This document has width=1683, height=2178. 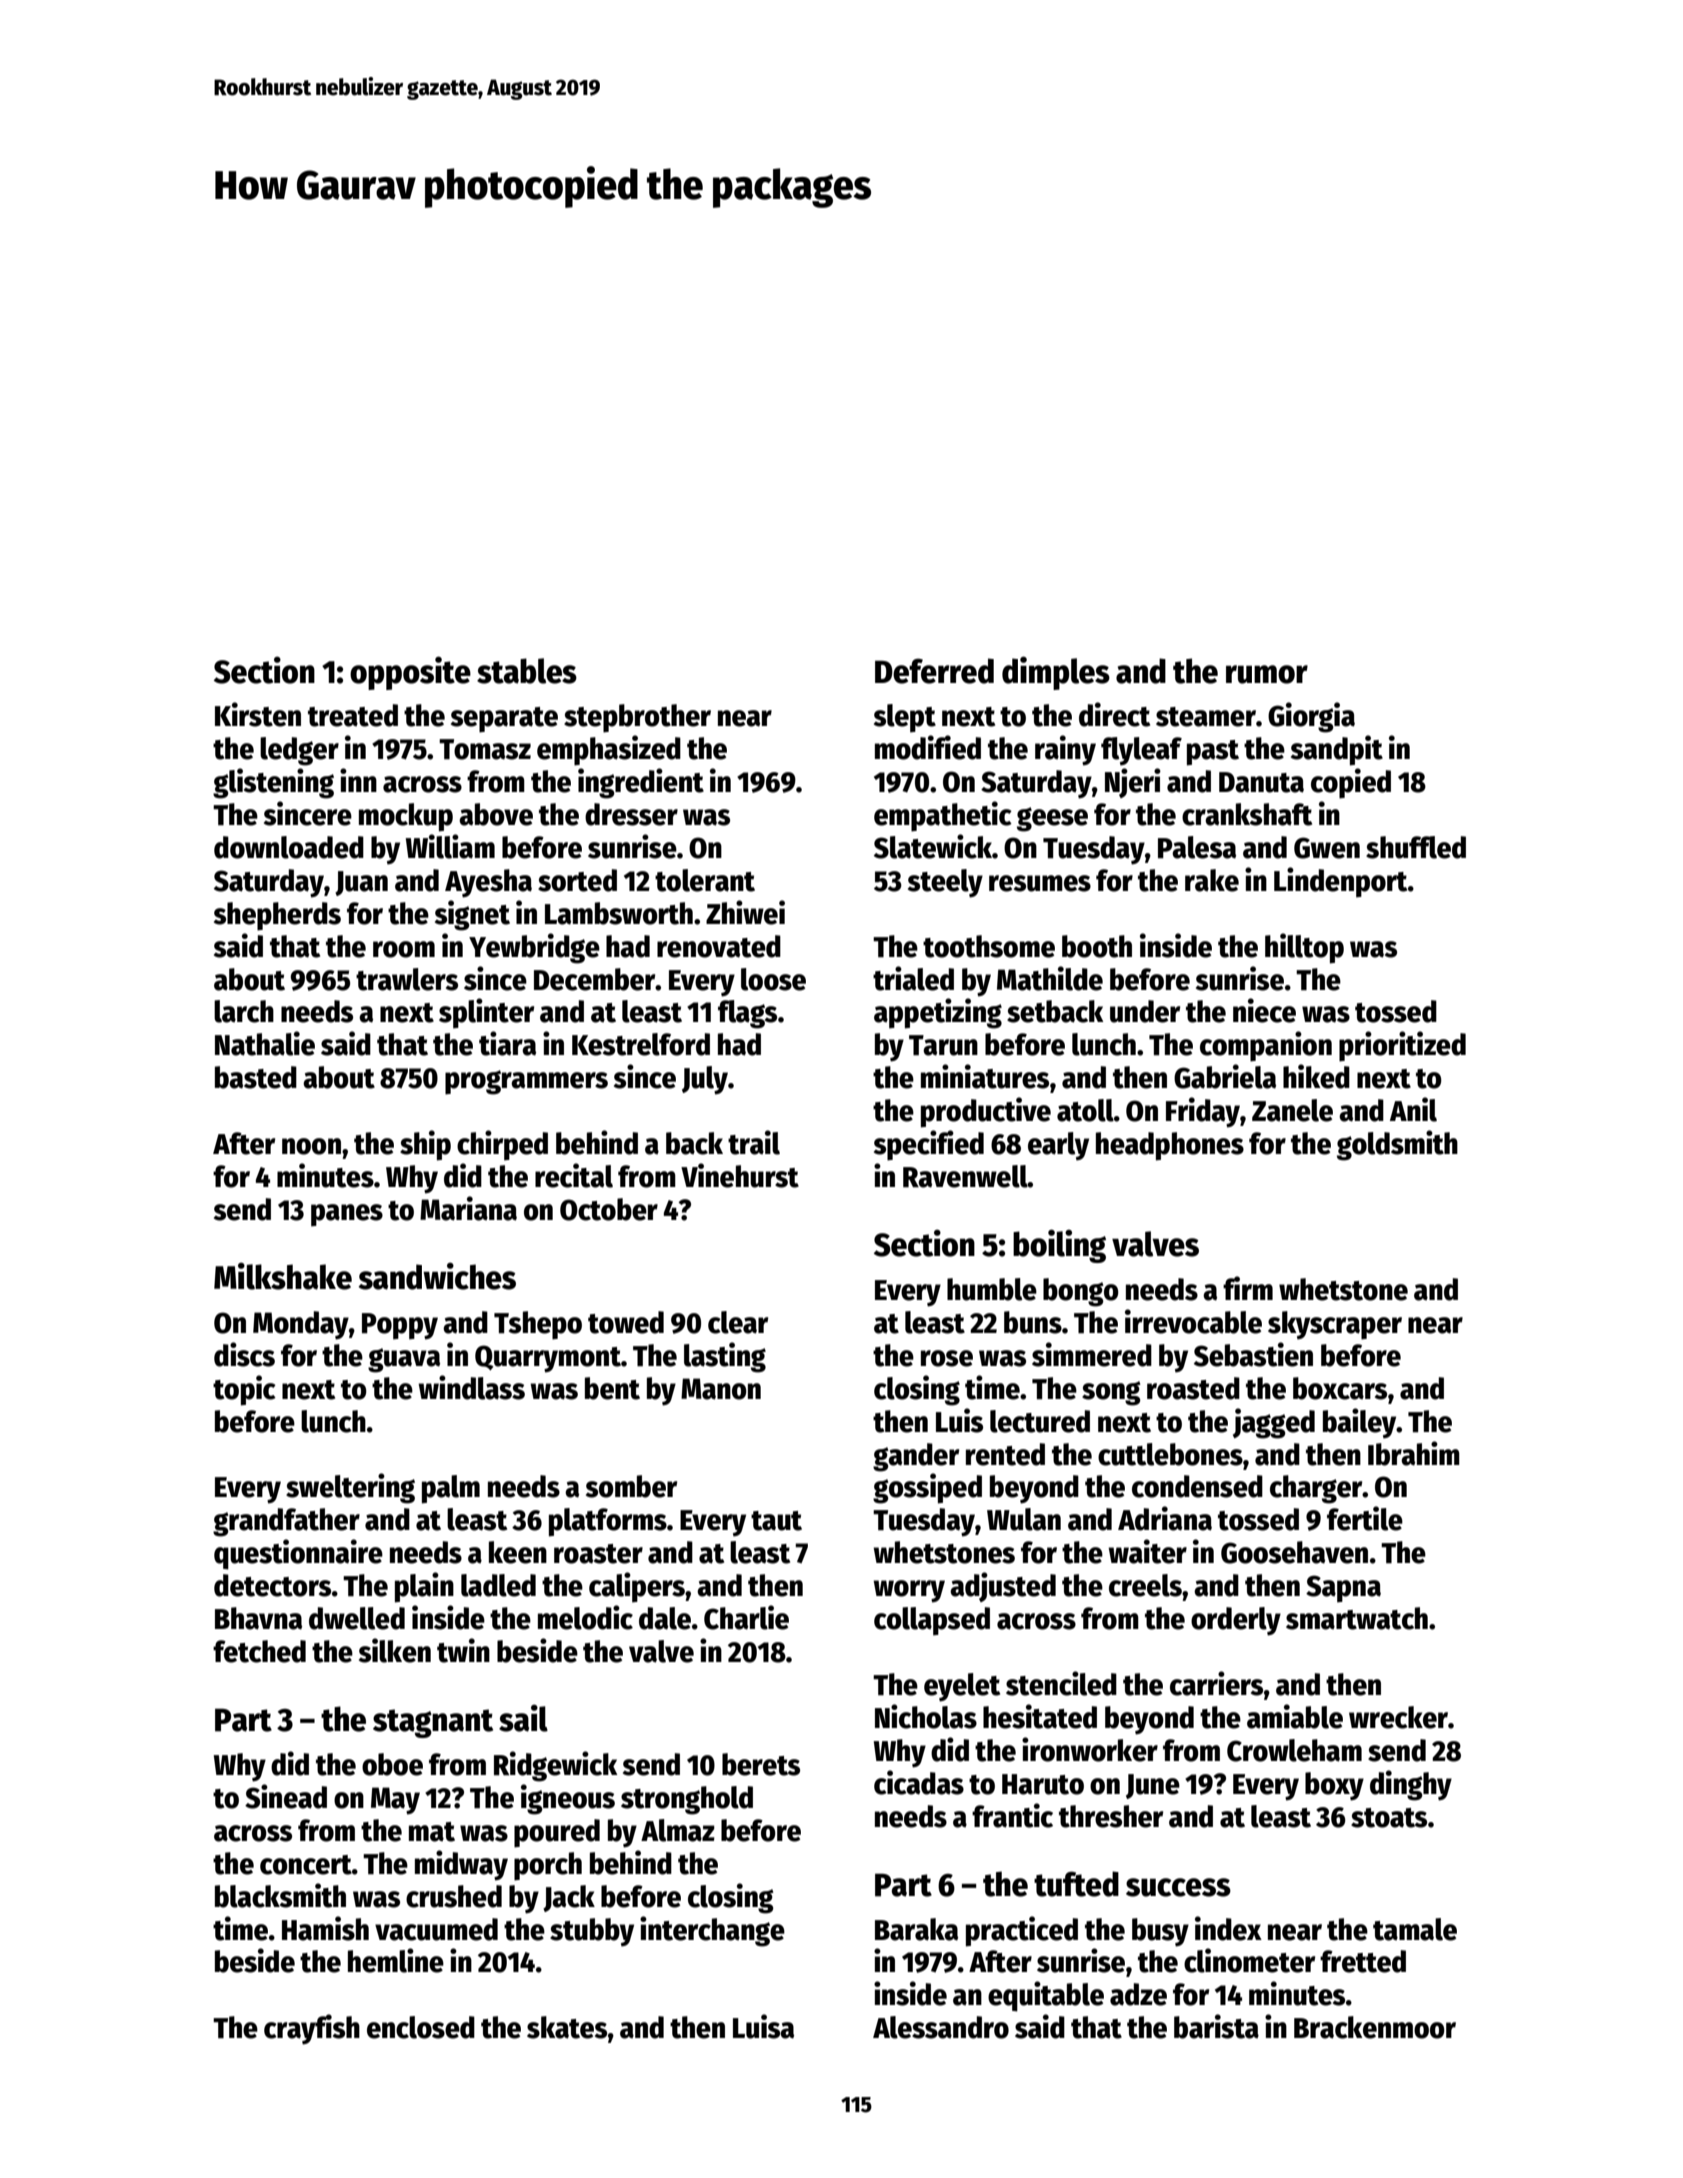 What do you see at coordinates (277, 916) in the document?
I see `shepherds` at bounding box center [277, 916].
